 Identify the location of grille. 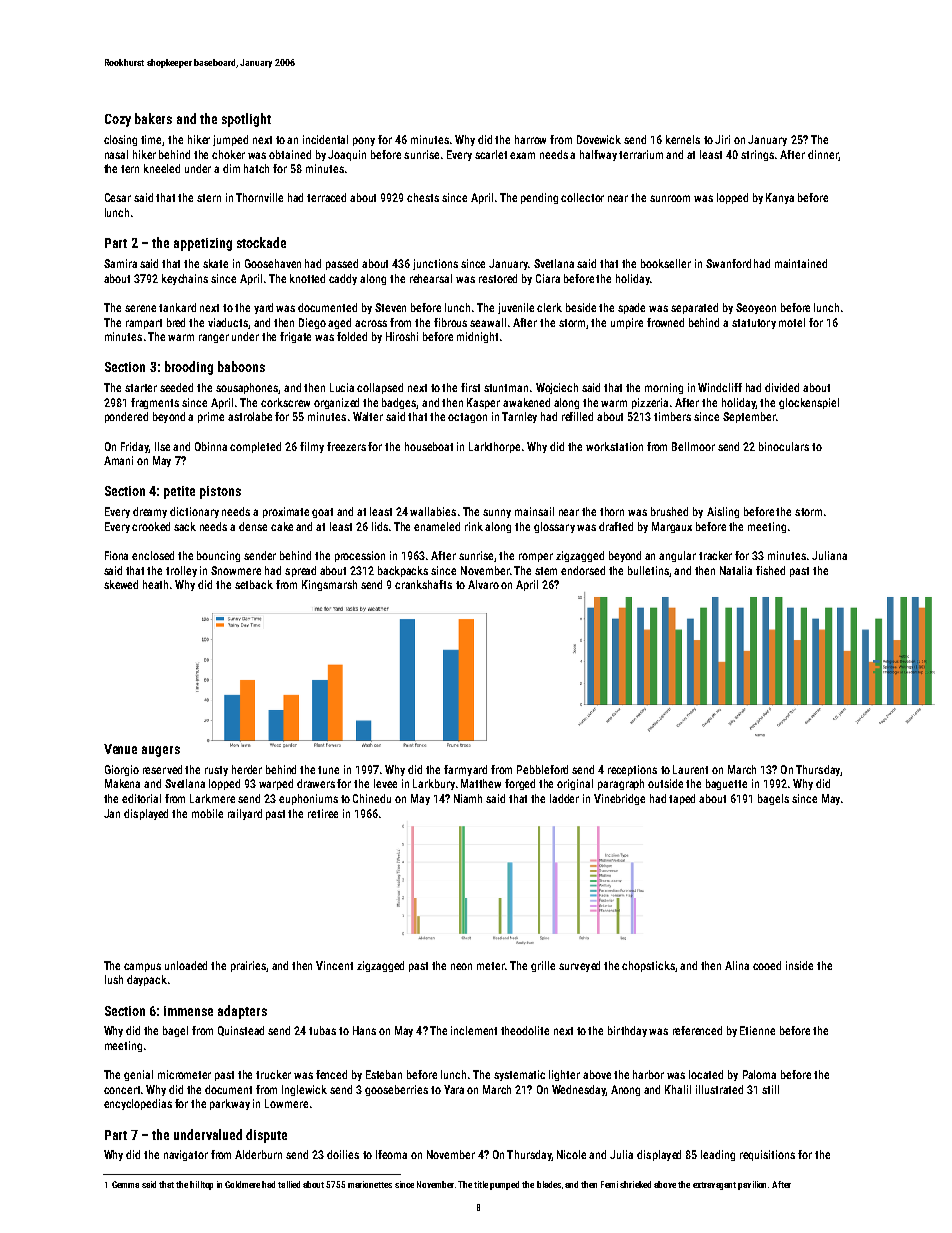
(543, 966).
